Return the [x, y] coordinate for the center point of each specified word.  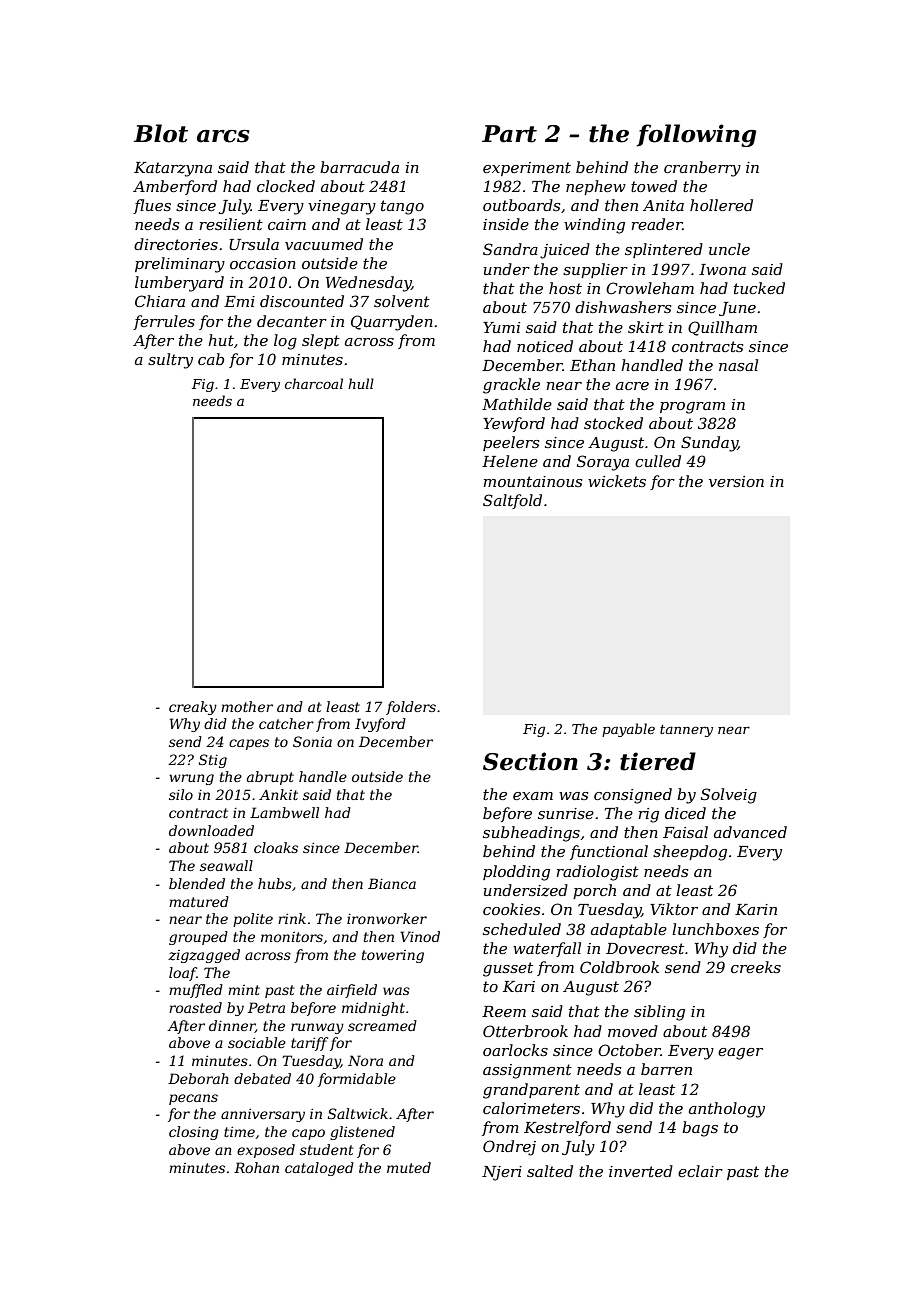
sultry [170, 361]
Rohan [256, 1167]
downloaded [211, 830]
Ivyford [380, 725]
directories [176, 244]
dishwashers [623, 307]
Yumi [501, 327]
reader [657, 224]
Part [509, 134]
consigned [633, 796]
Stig [213, 761]
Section [530, 761]
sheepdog [690, 853]
